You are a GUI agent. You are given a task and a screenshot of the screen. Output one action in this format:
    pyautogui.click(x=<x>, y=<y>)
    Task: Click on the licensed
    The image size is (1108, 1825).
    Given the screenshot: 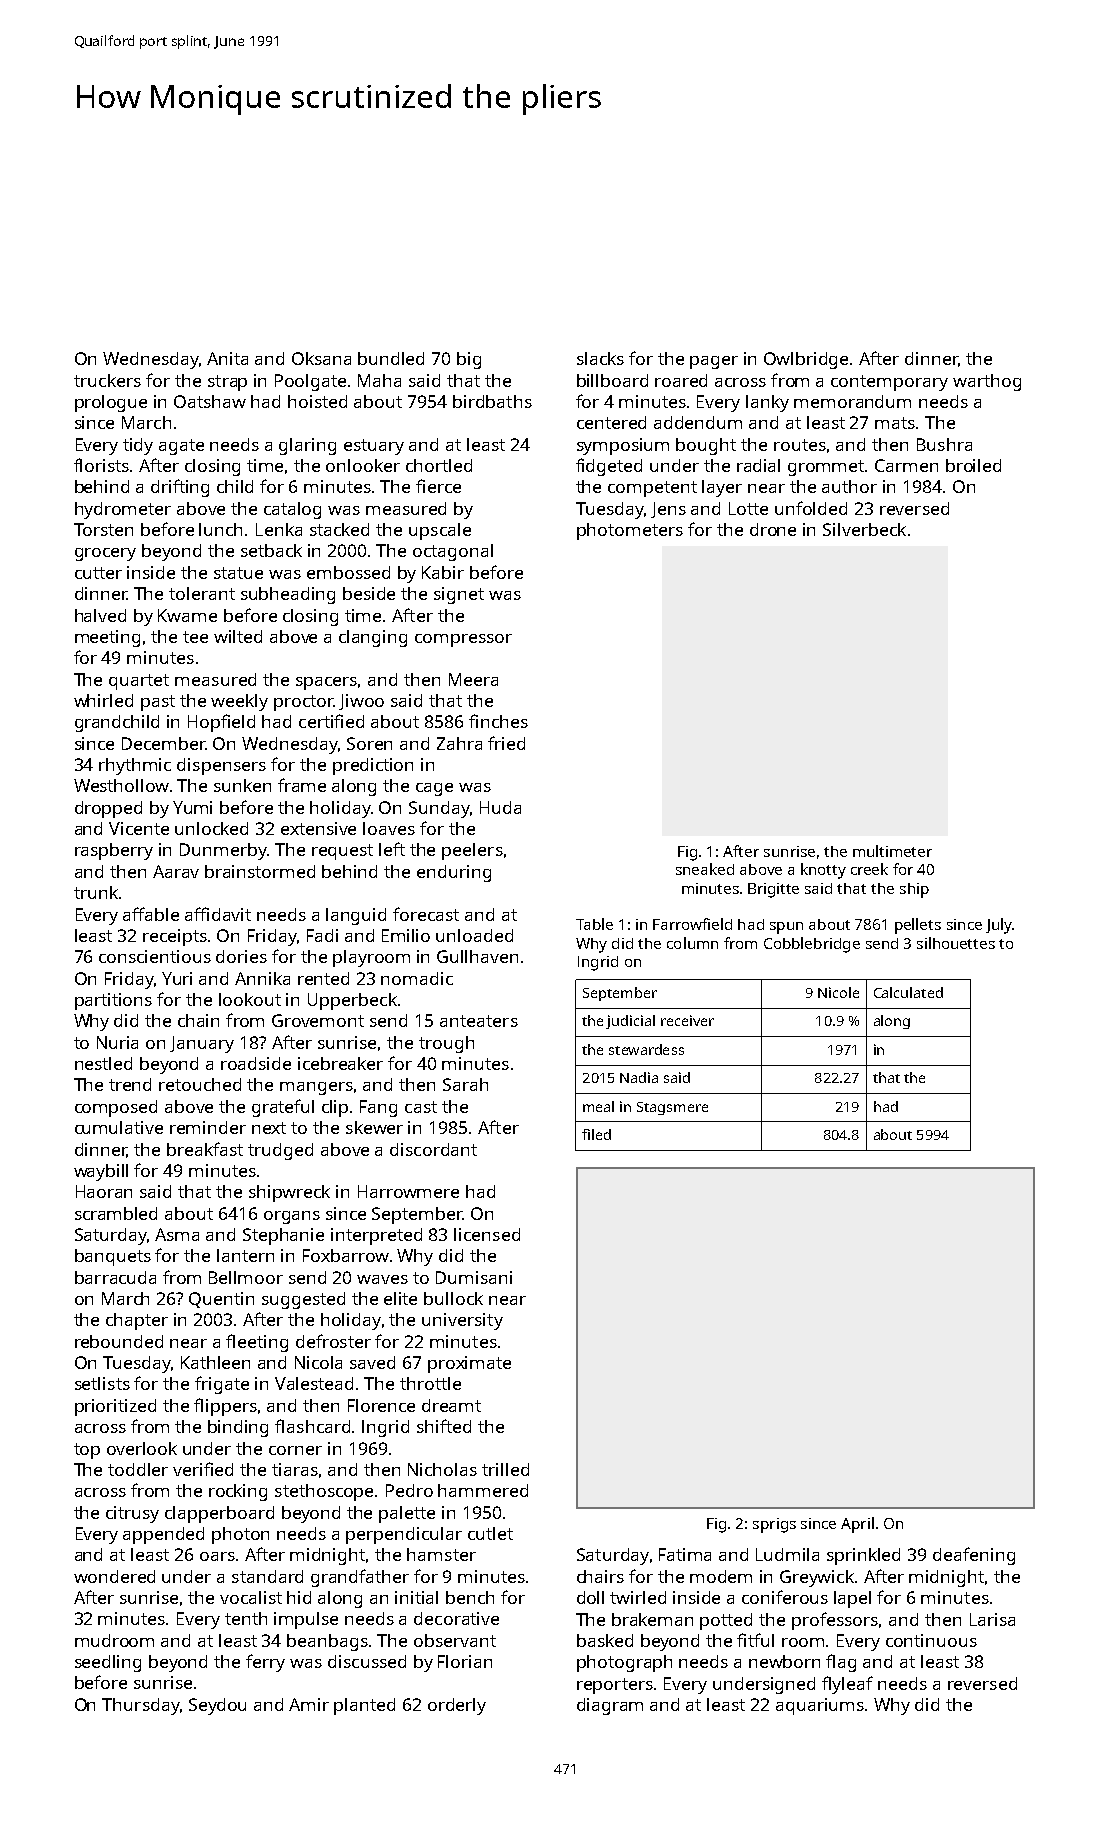 What is the action you would take?
    pyautogui.click(x=487, y=1234)
